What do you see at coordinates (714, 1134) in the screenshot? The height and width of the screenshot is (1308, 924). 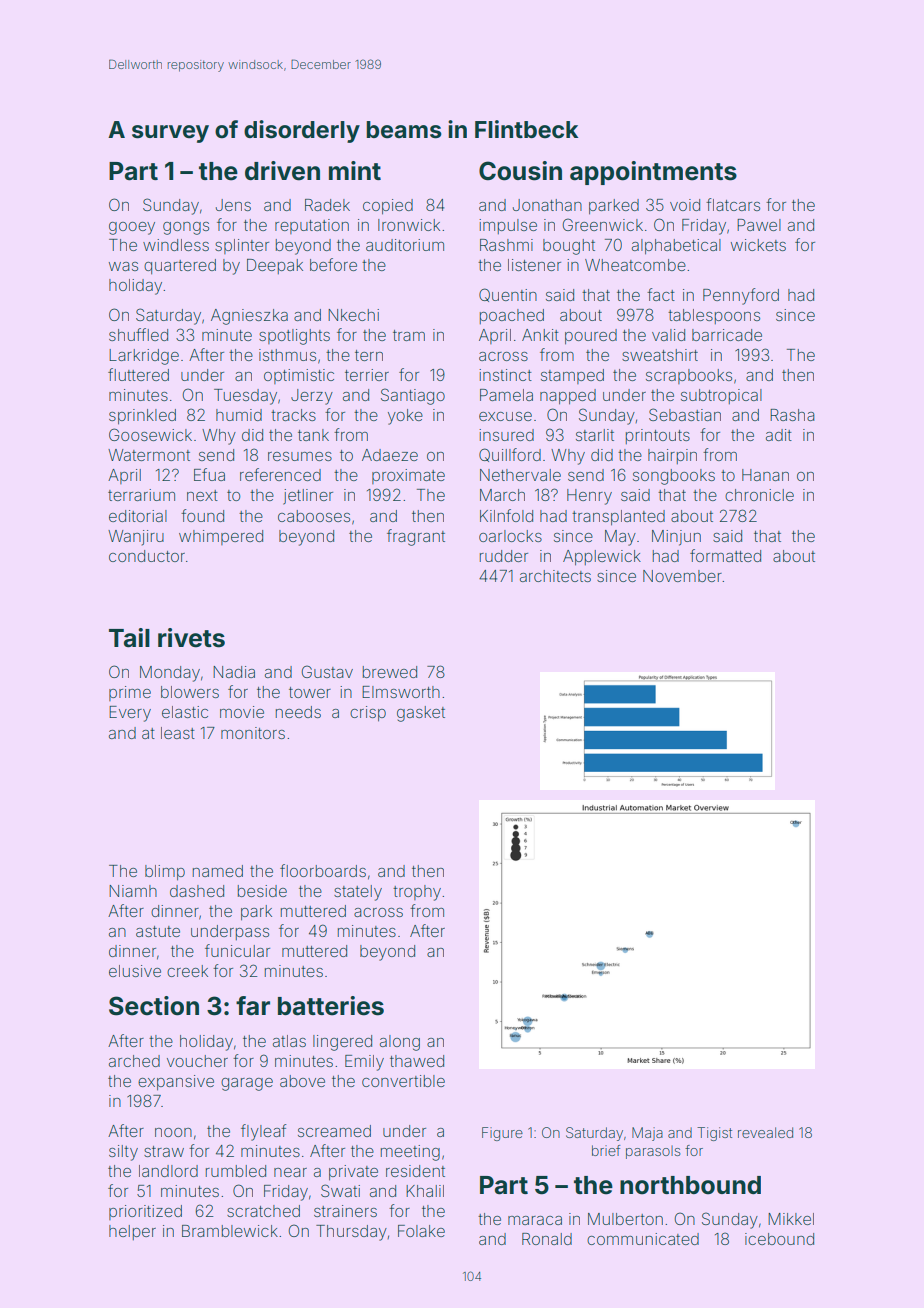 I see `Tigist` at bounding box center [714, 1134].
